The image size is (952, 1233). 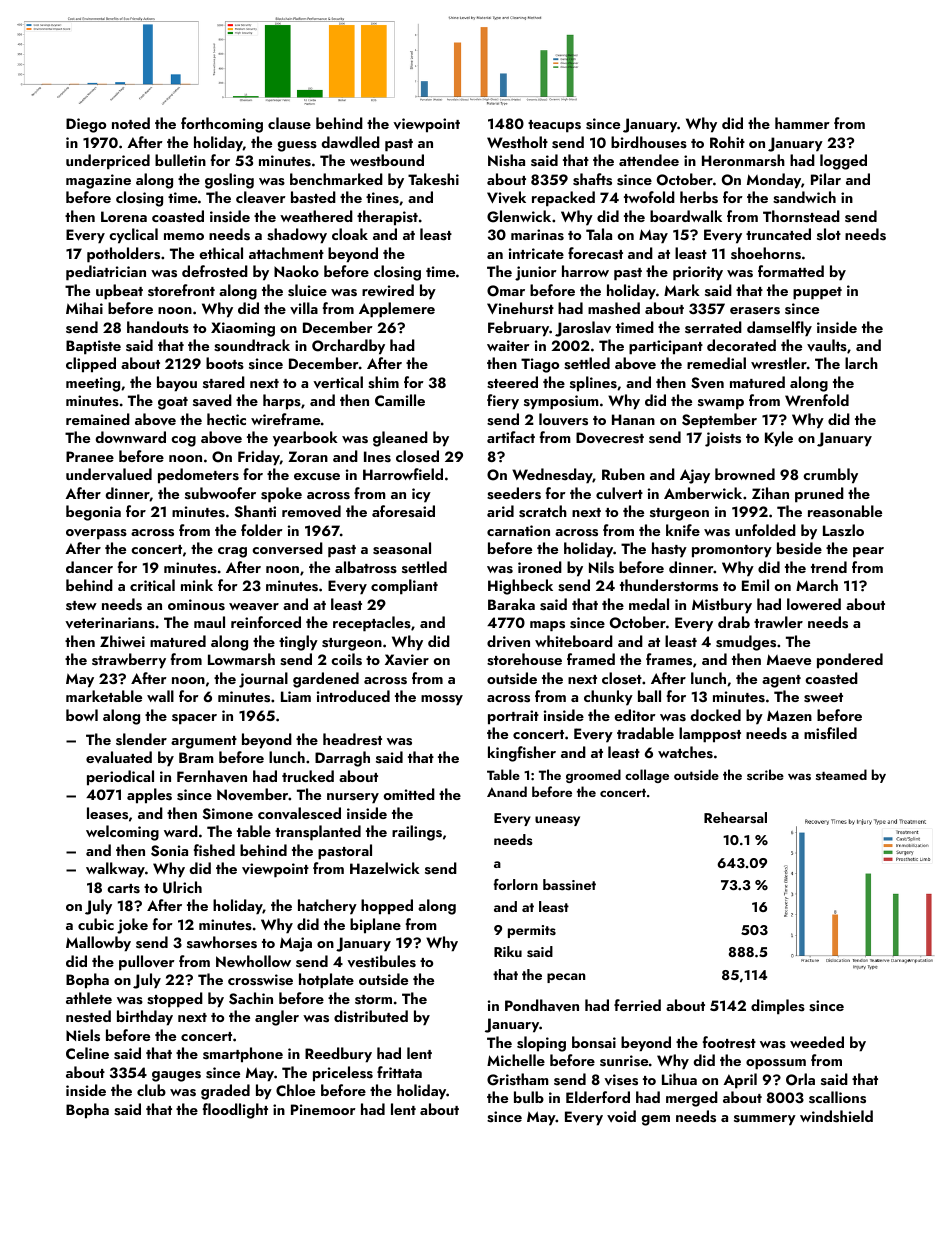 I want to click on Emil, so click(x=755, y=585).
